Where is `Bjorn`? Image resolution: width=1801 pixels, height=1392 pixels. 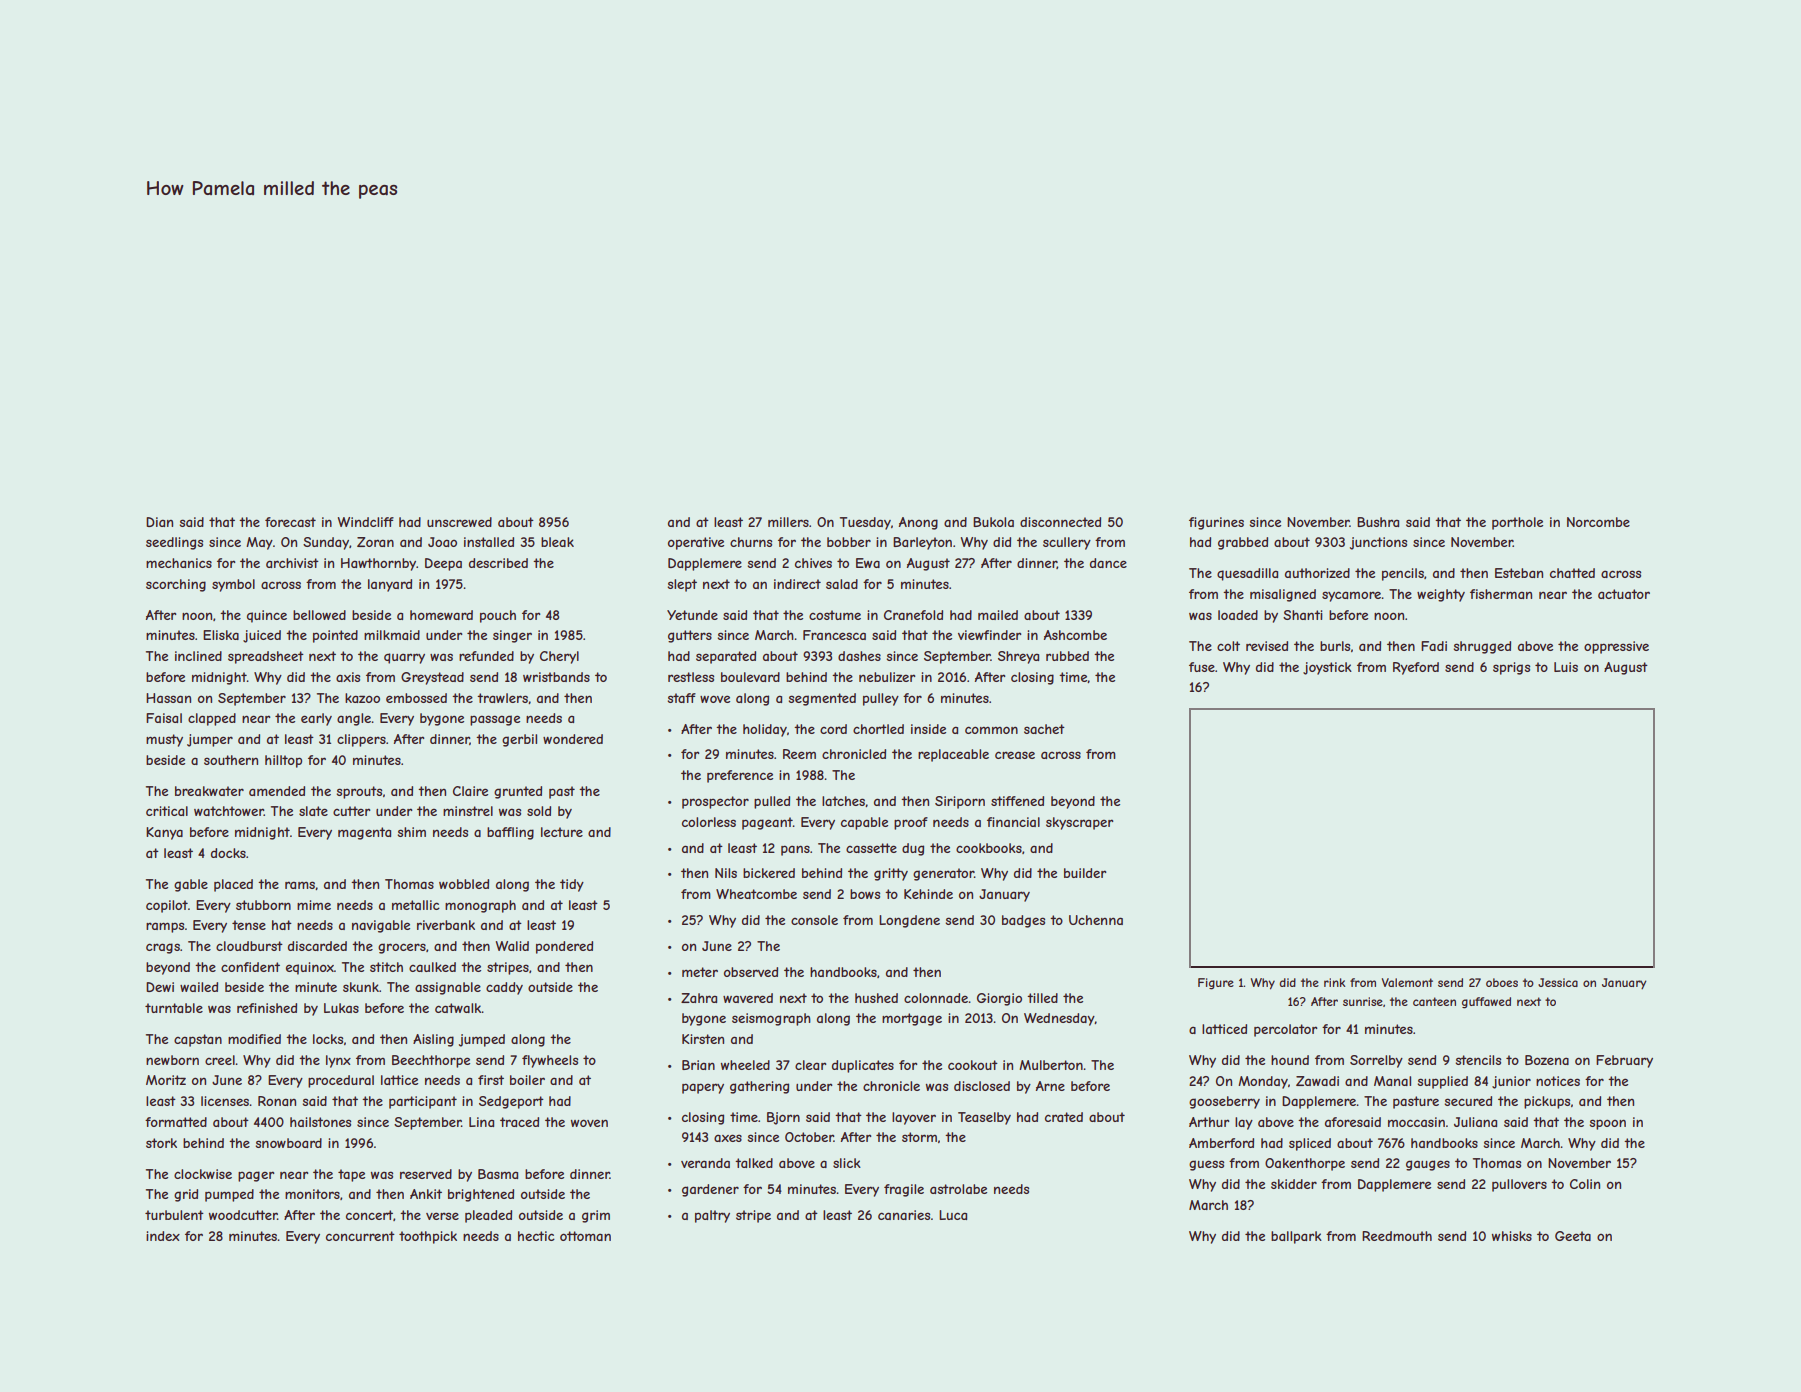
Bjorn is located at coordinates (783, 1118).
